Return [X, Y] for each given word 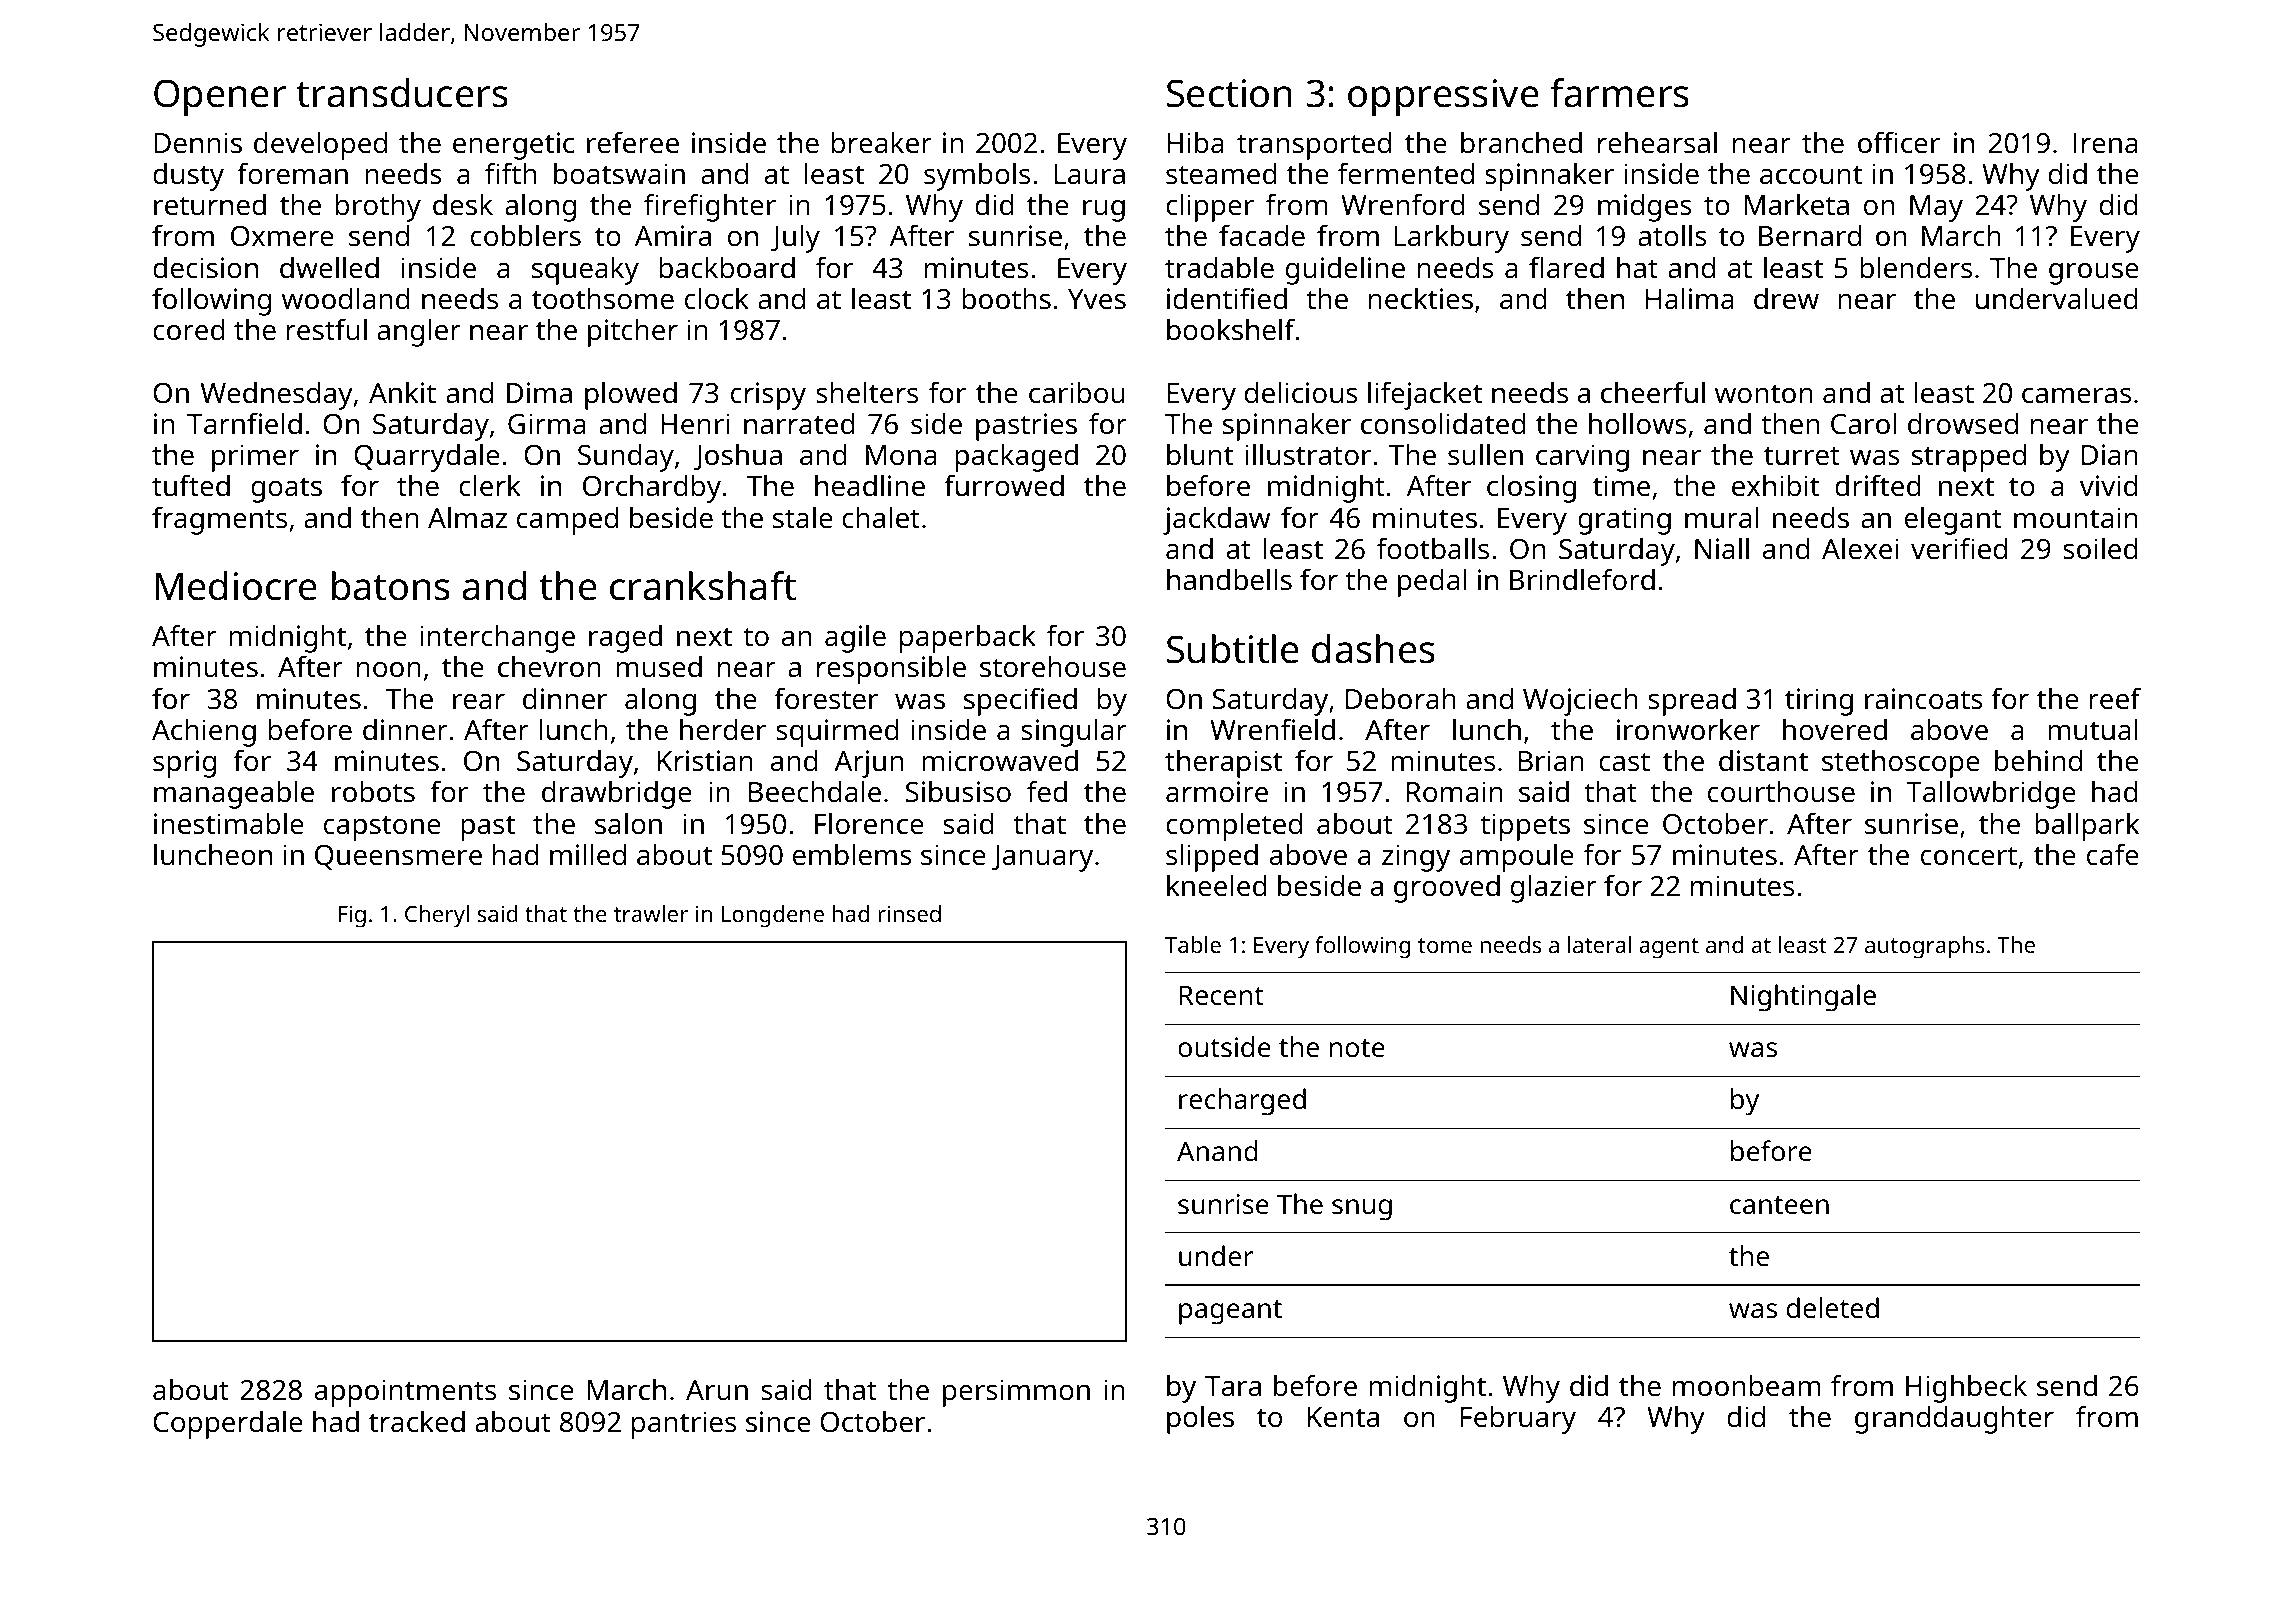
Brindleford [1582, 579]
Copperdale [228, 1425]
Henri [695, 424]
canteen [1779, 1205]
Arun [717, 1390]
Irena [2105, 143]
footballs [1433, 548]
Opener [220, 97]
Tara [1233, 1386]
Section [1229, 93]
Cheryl [437, 916]
